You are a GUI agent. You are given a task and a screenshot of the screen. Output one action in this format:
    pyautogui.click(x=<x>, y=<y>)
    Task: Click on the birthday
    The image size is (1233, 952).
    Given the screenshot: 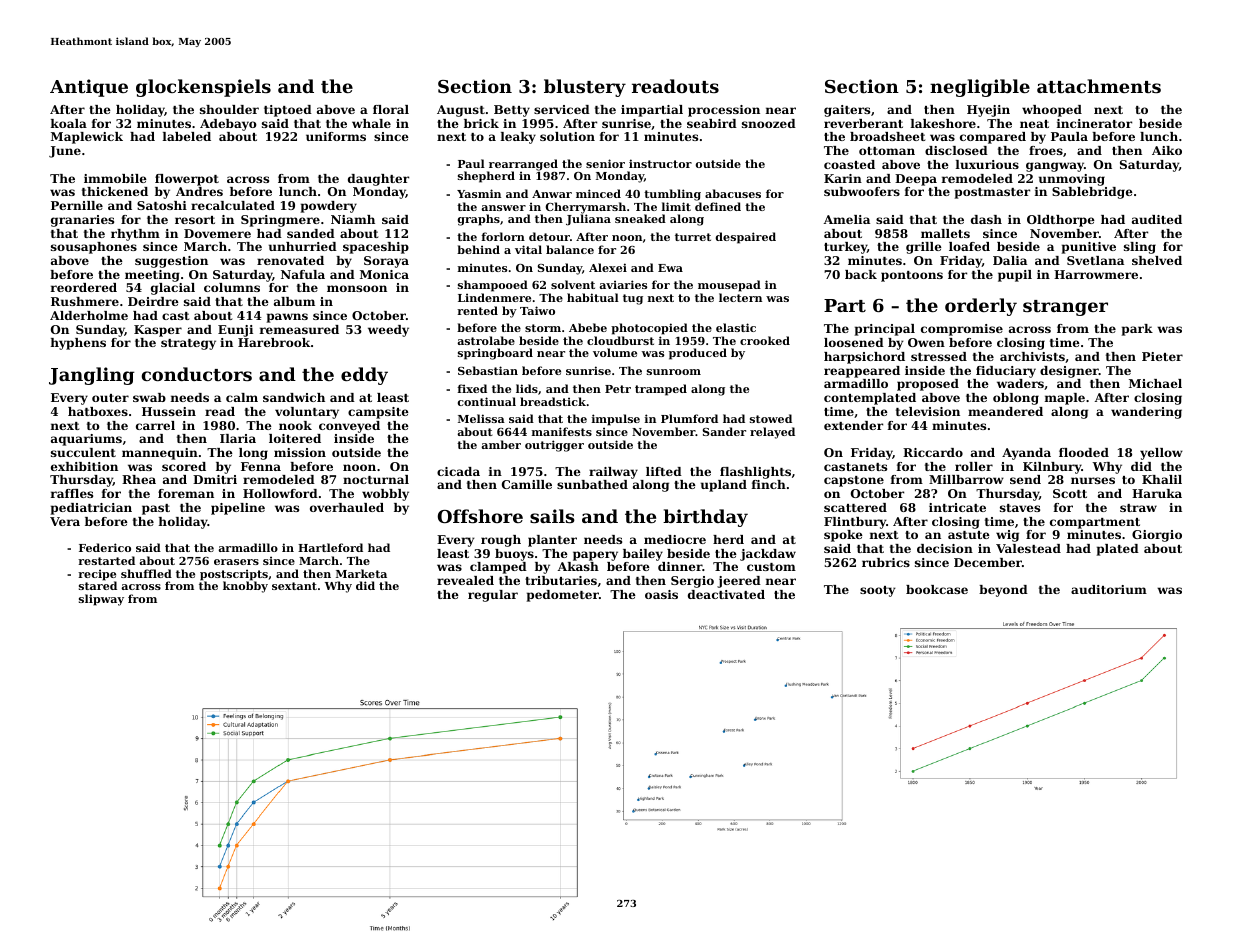 What is the action you would take?
    pyautogui.click(x=705, y=518)
